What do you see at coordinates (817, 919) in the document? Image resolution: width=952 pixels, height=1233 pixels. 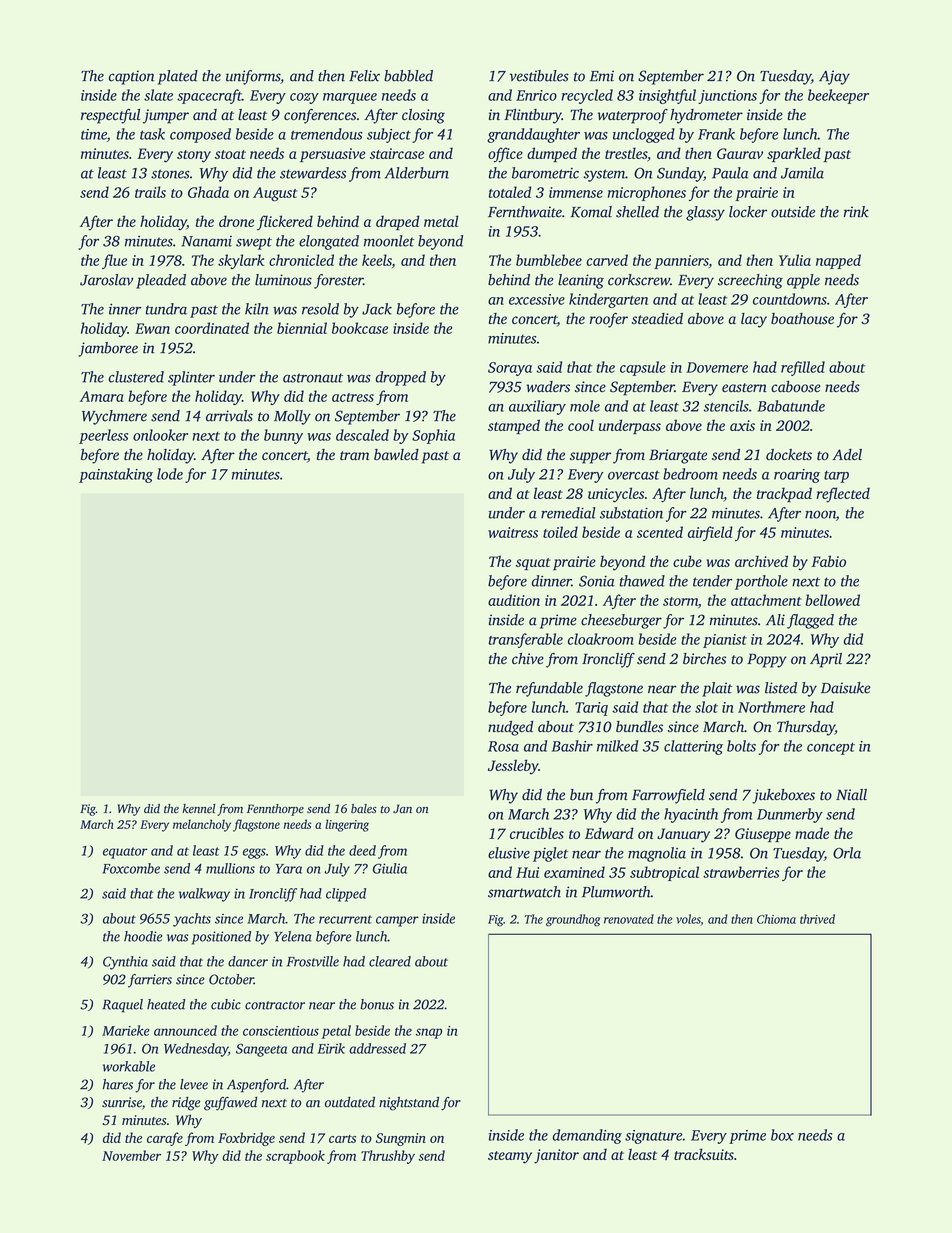 I see `thrived` at bounding box center [817, 919].
